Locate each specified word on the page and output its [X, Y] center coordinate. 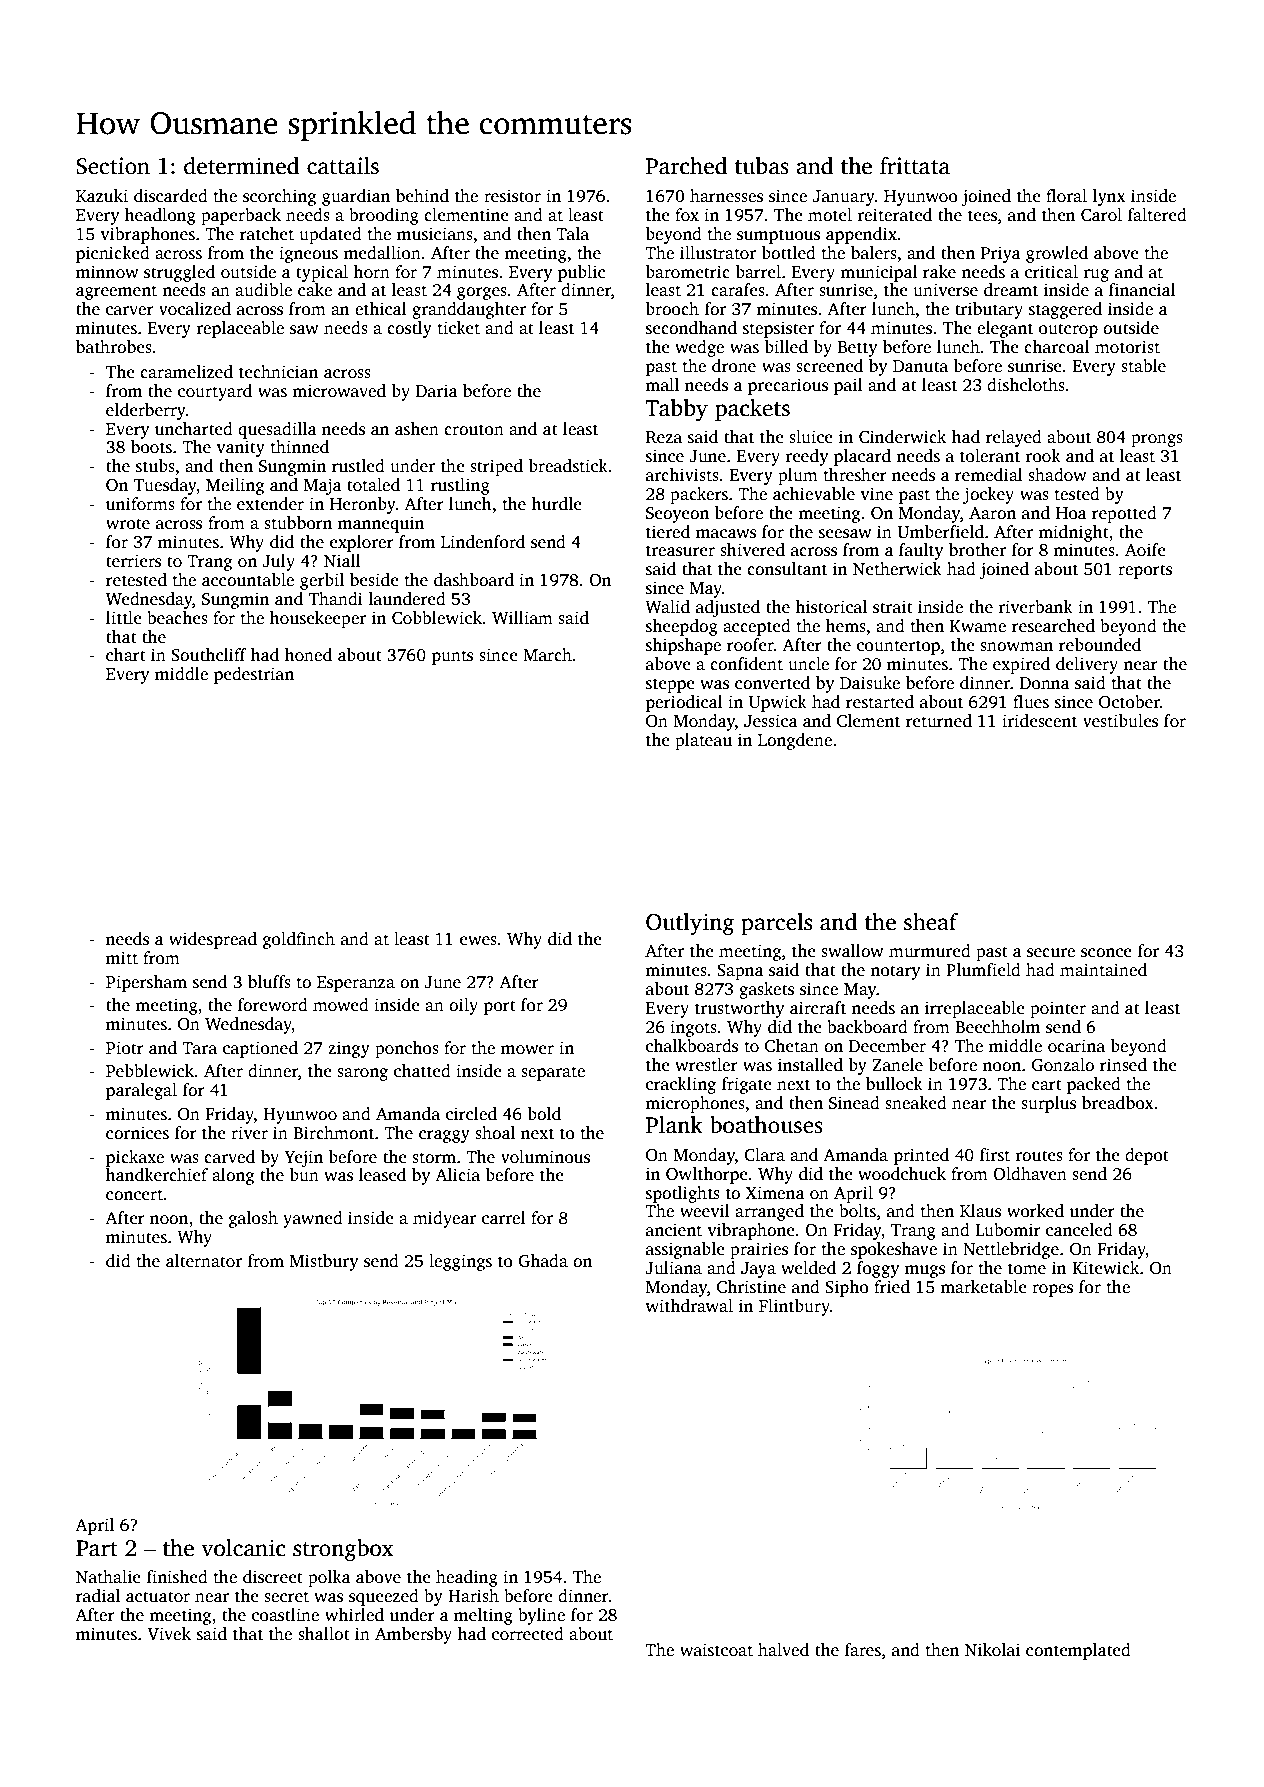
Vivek [169, 1634]
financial [1142, 290]
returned [939, 721]
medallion [382, 253]
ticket [459, 328]
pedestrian [254, 675]
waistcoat [716, 1650]
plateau [703, 741]
